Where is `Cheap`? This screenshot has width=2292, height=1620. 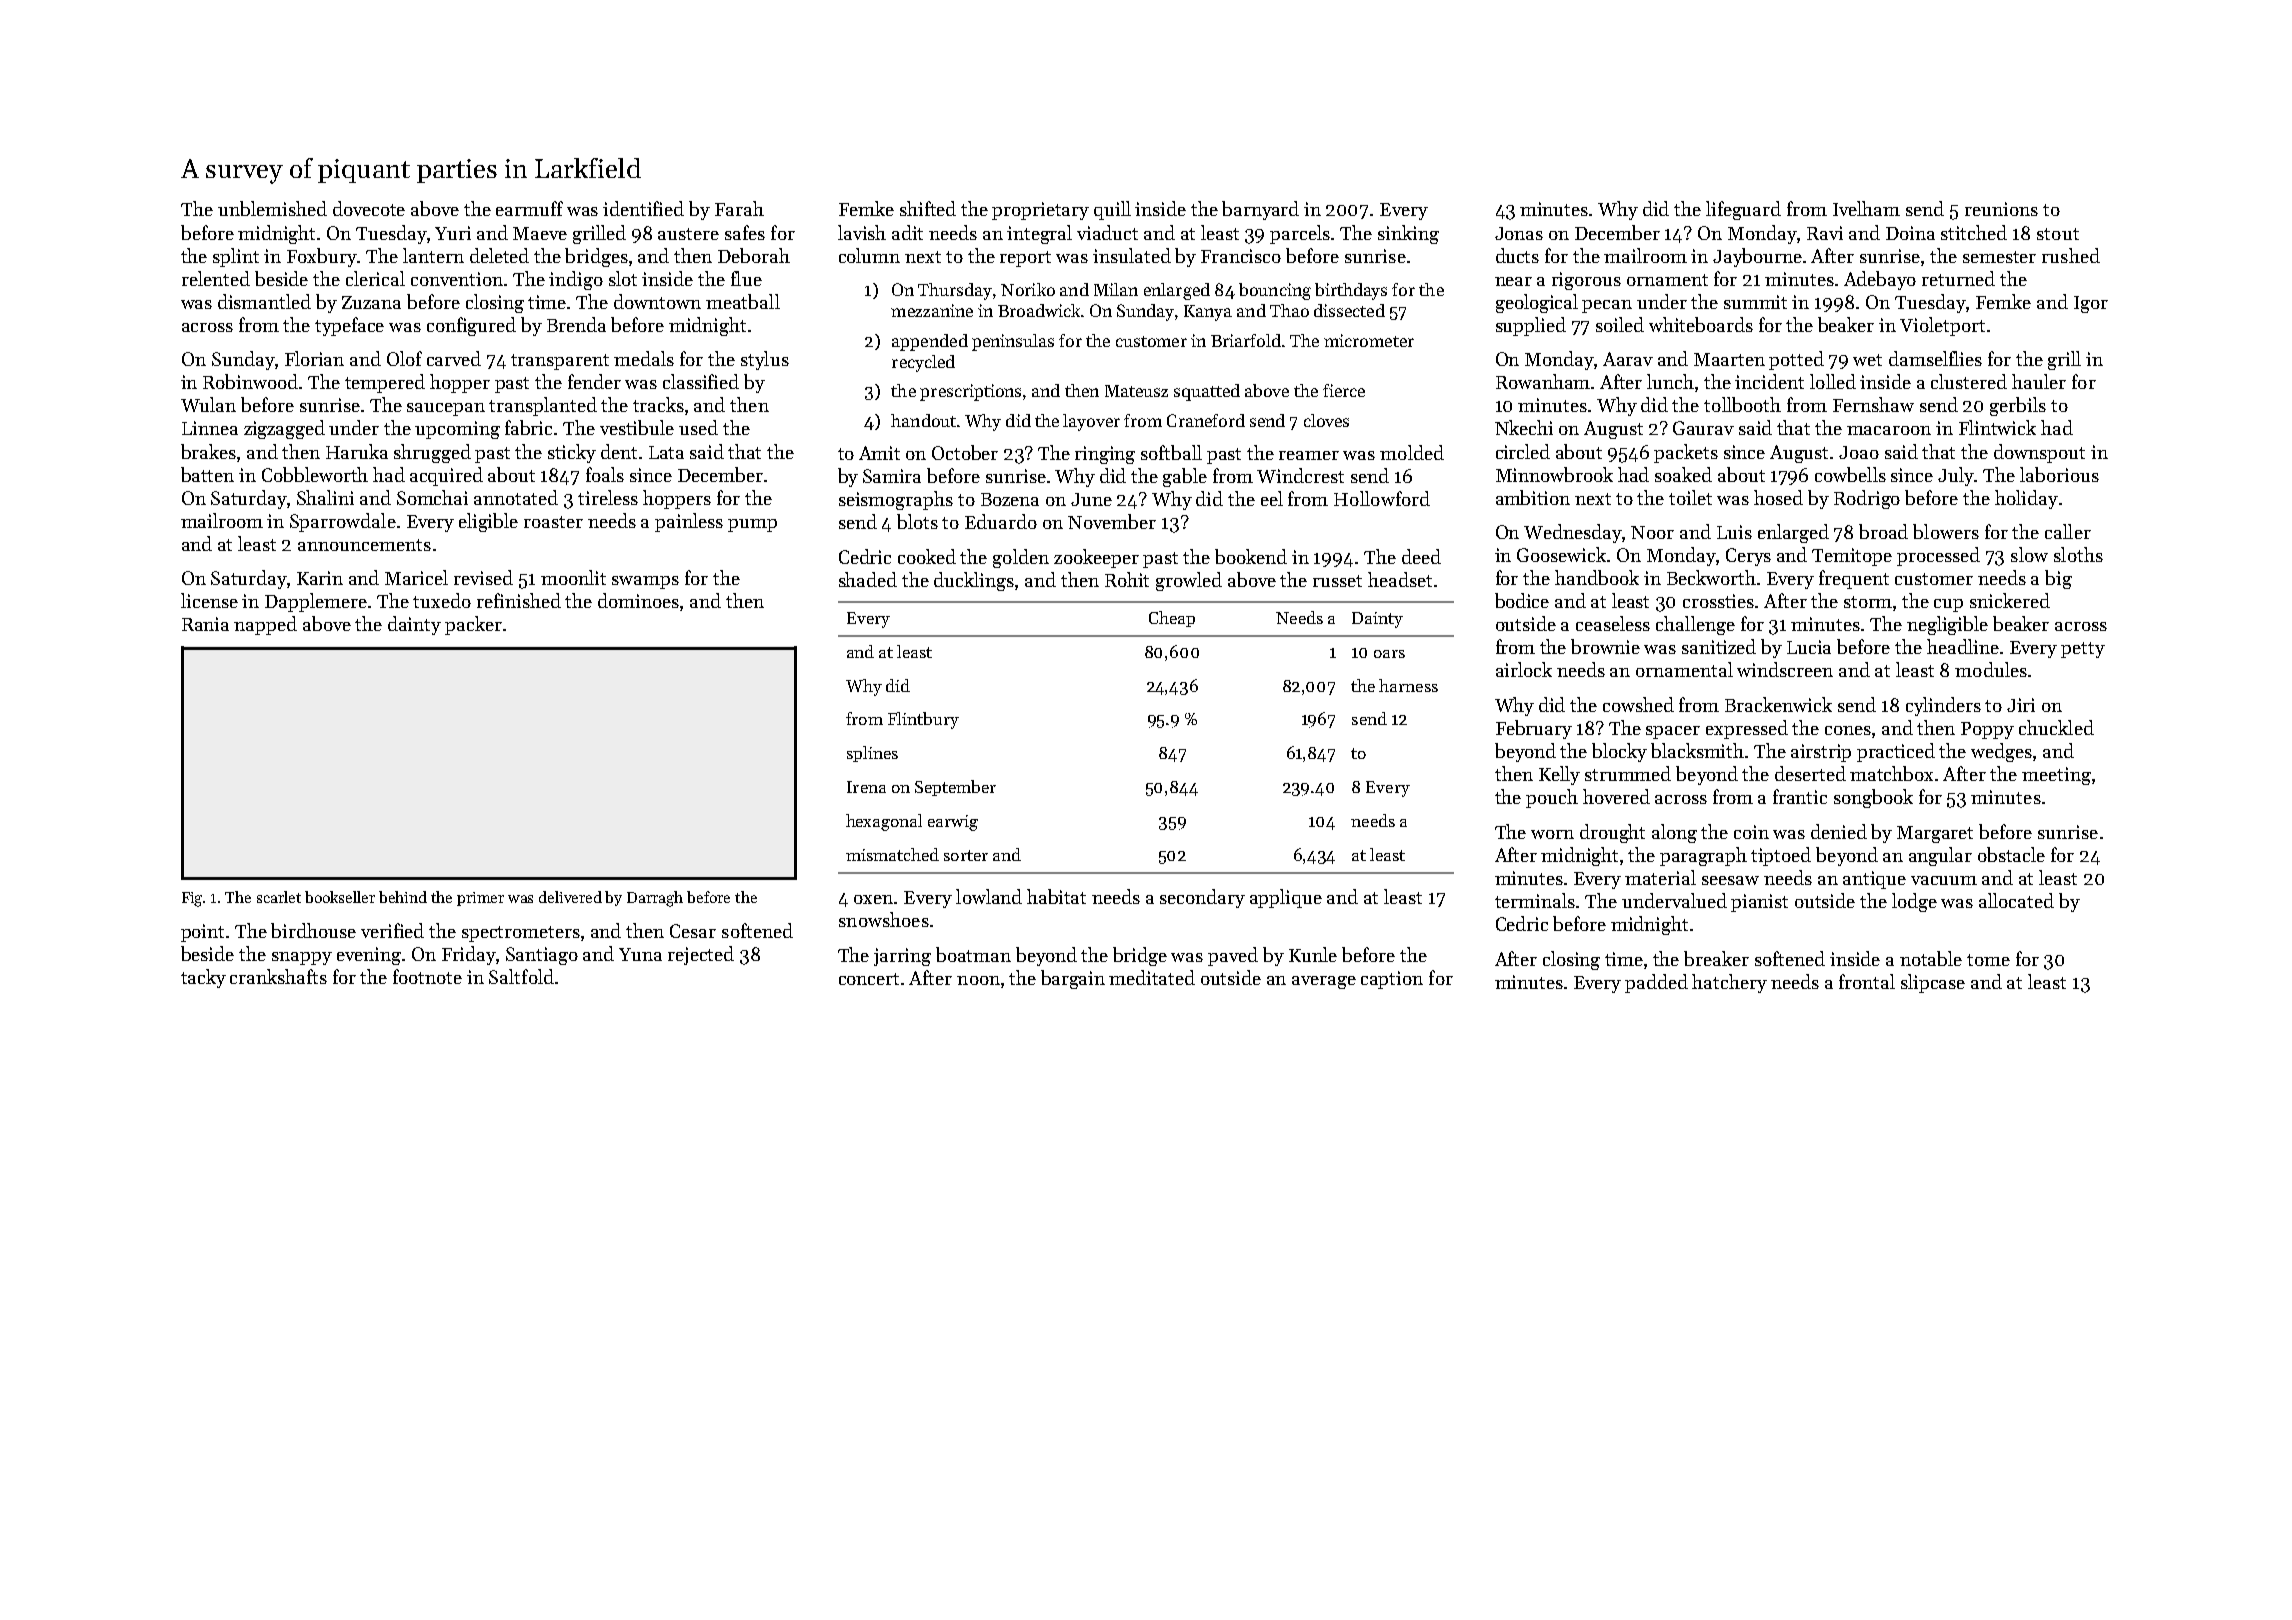 Cheap is located at coordinates (1172, 619).
